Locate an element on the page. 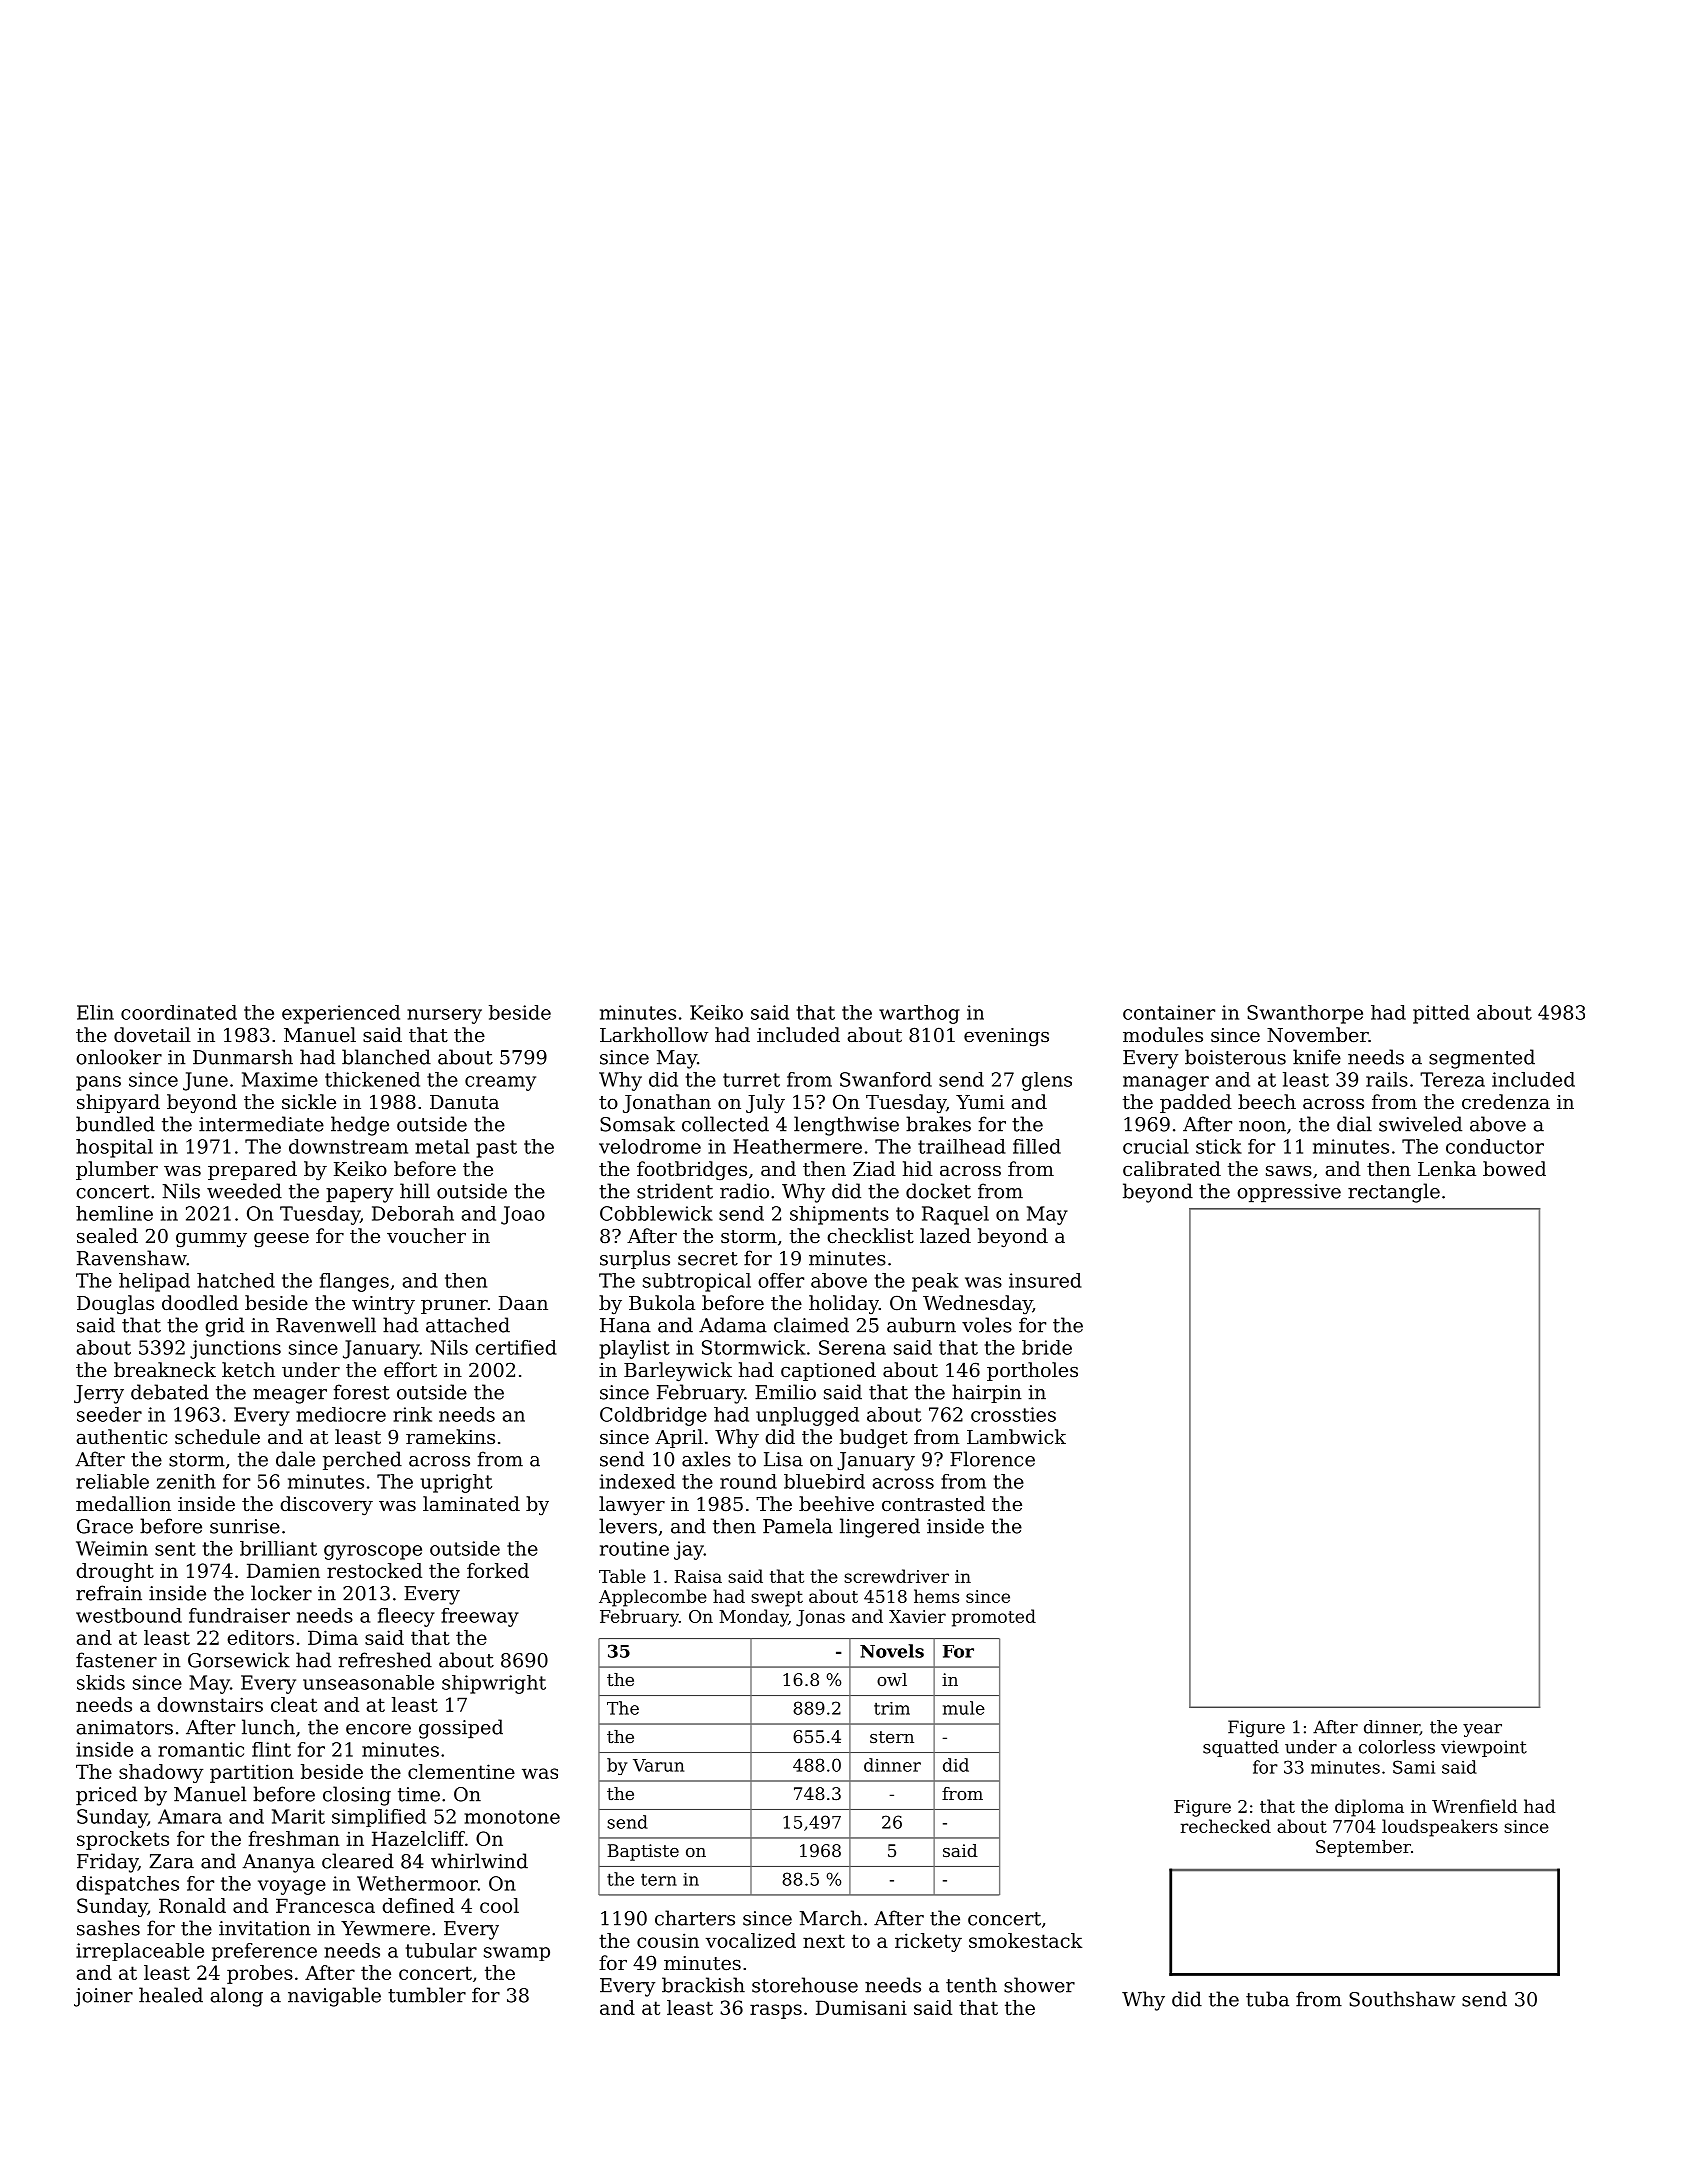  segmented is located at coordinates (1482, 1059).
